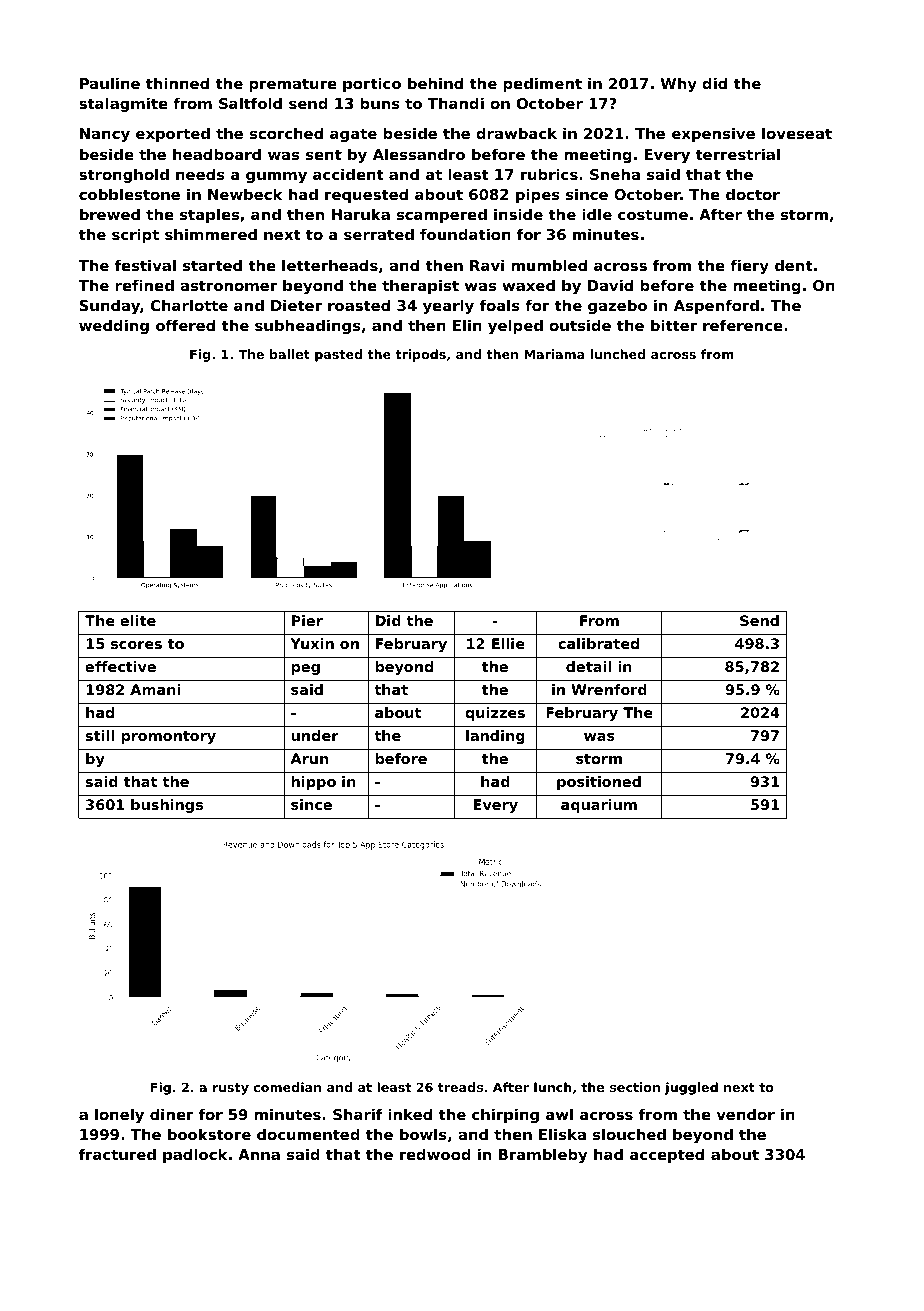 Image resolution: width=924 pixels, height=1311 pixels. I want to click on landing, so click(495, 737).
